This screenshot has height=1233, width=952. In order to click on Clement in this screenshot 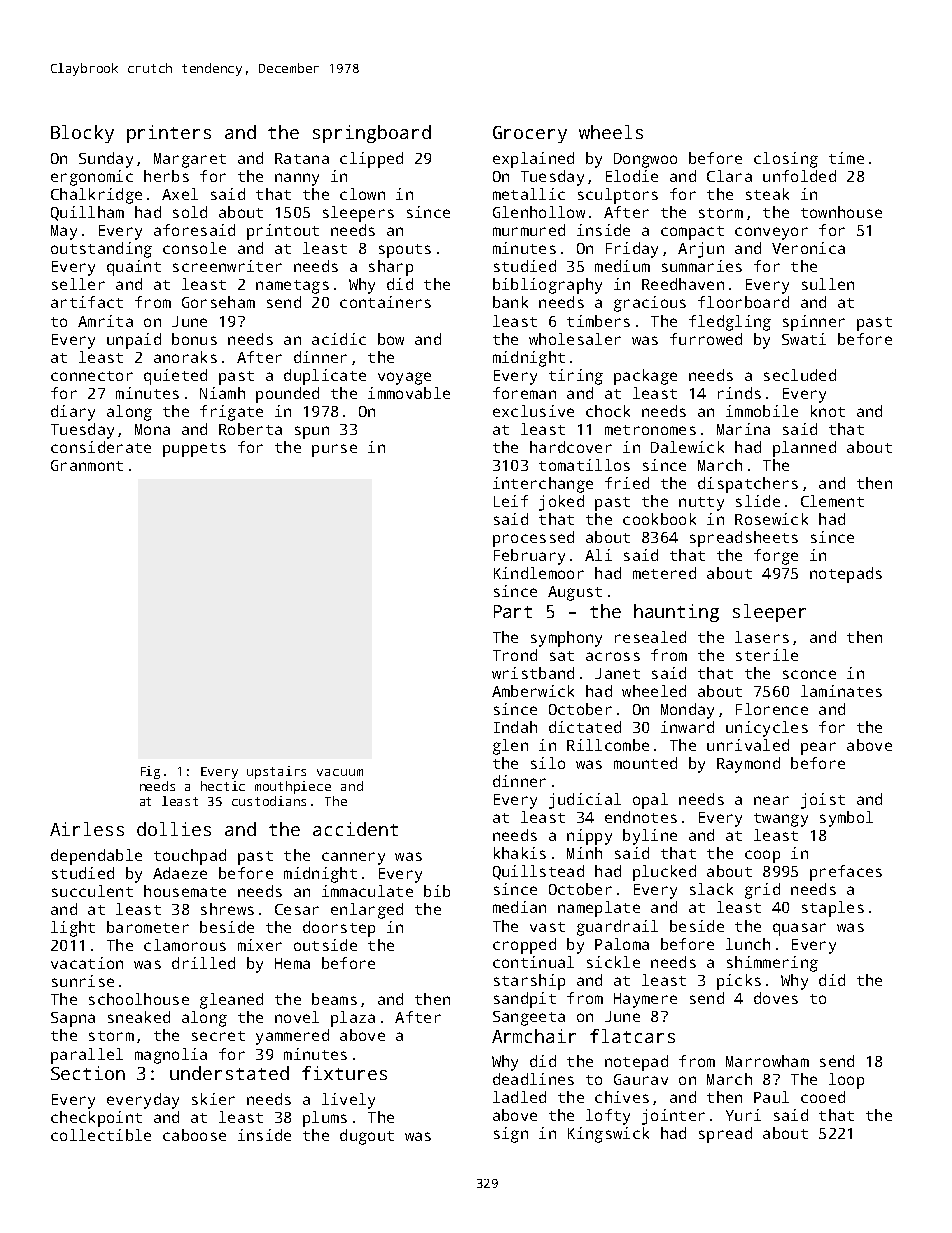, I will do `click(832, 501)`.
